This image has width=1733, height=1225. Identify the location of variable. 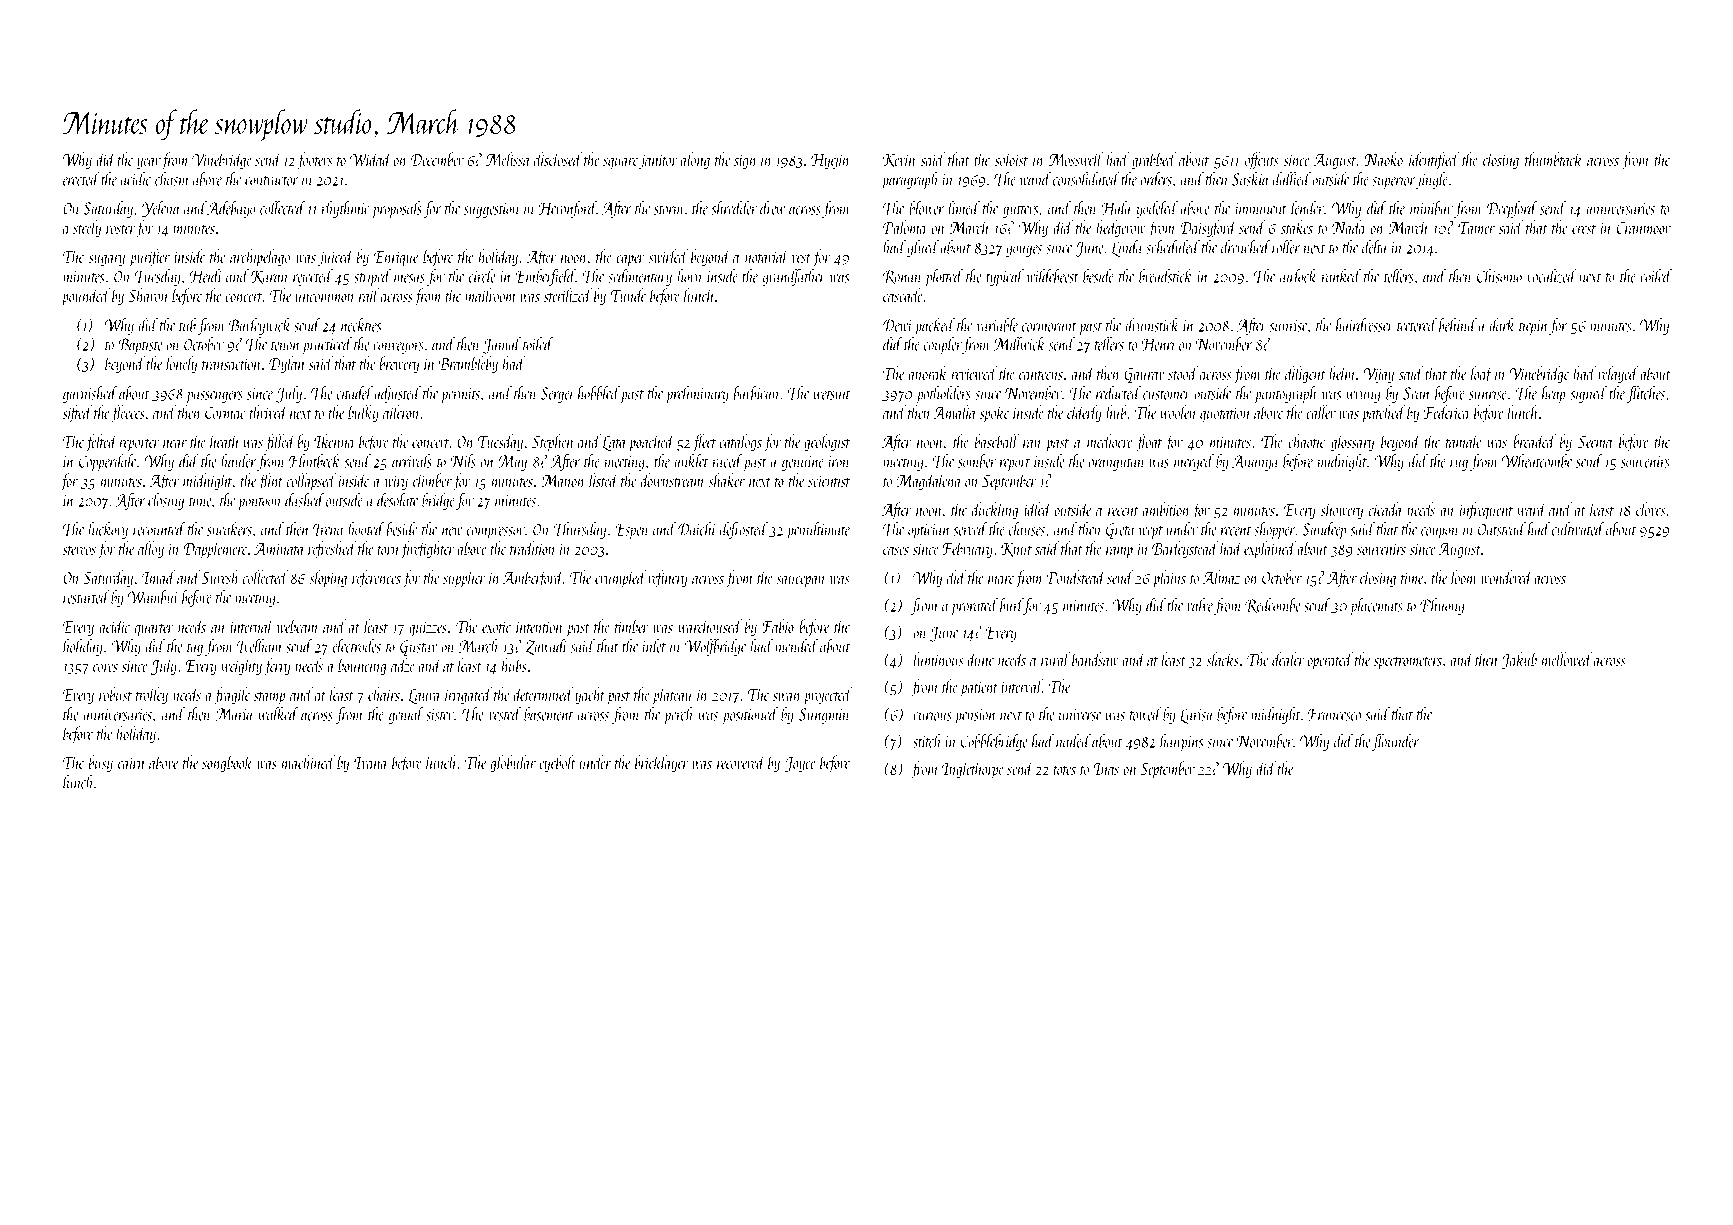
(997, 325).
